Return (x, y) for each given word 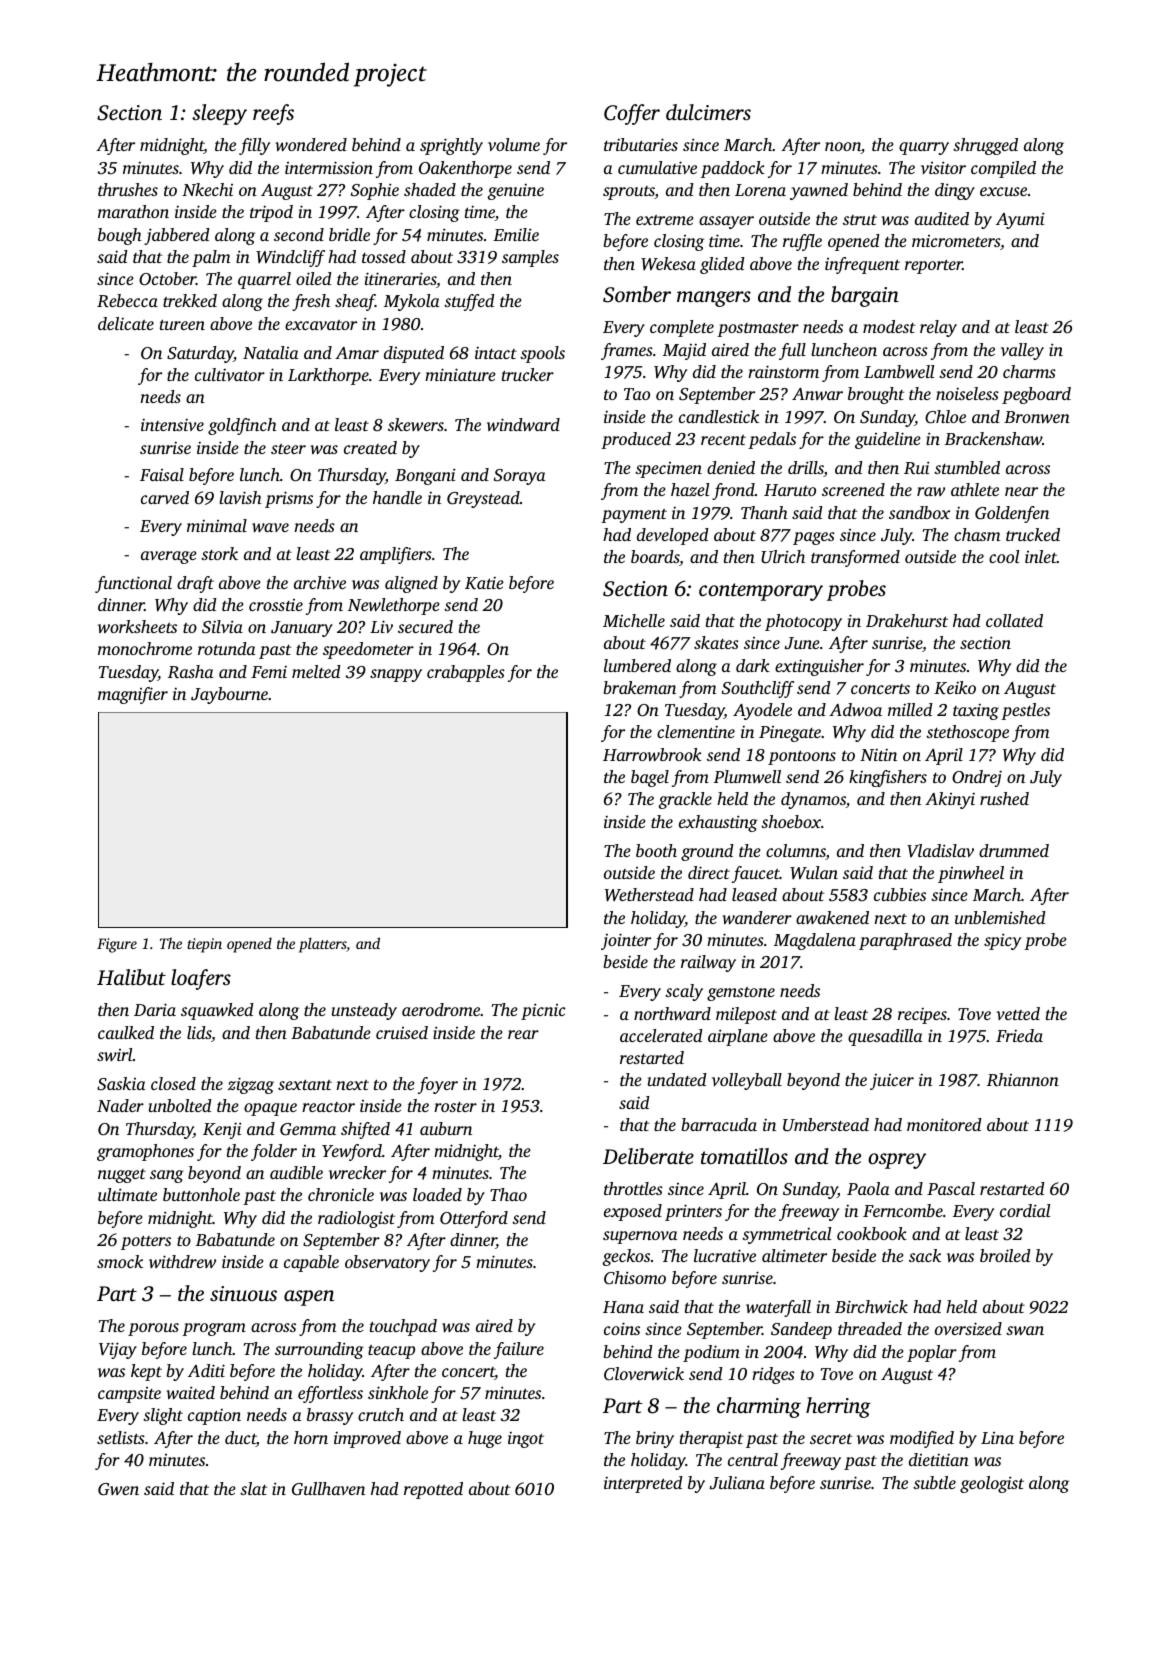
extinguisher (819, 667)
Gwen (118, 1489)
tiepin (204, 945)
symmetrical (786, 1235)
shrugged (985, 146)
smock (120, 1261)
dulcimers (708, 112)
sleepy (219, 114)
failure (519, 1350)
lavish (240, 497)
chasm (977, 534)
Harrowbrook (652, 754)
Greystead (483, 499)
